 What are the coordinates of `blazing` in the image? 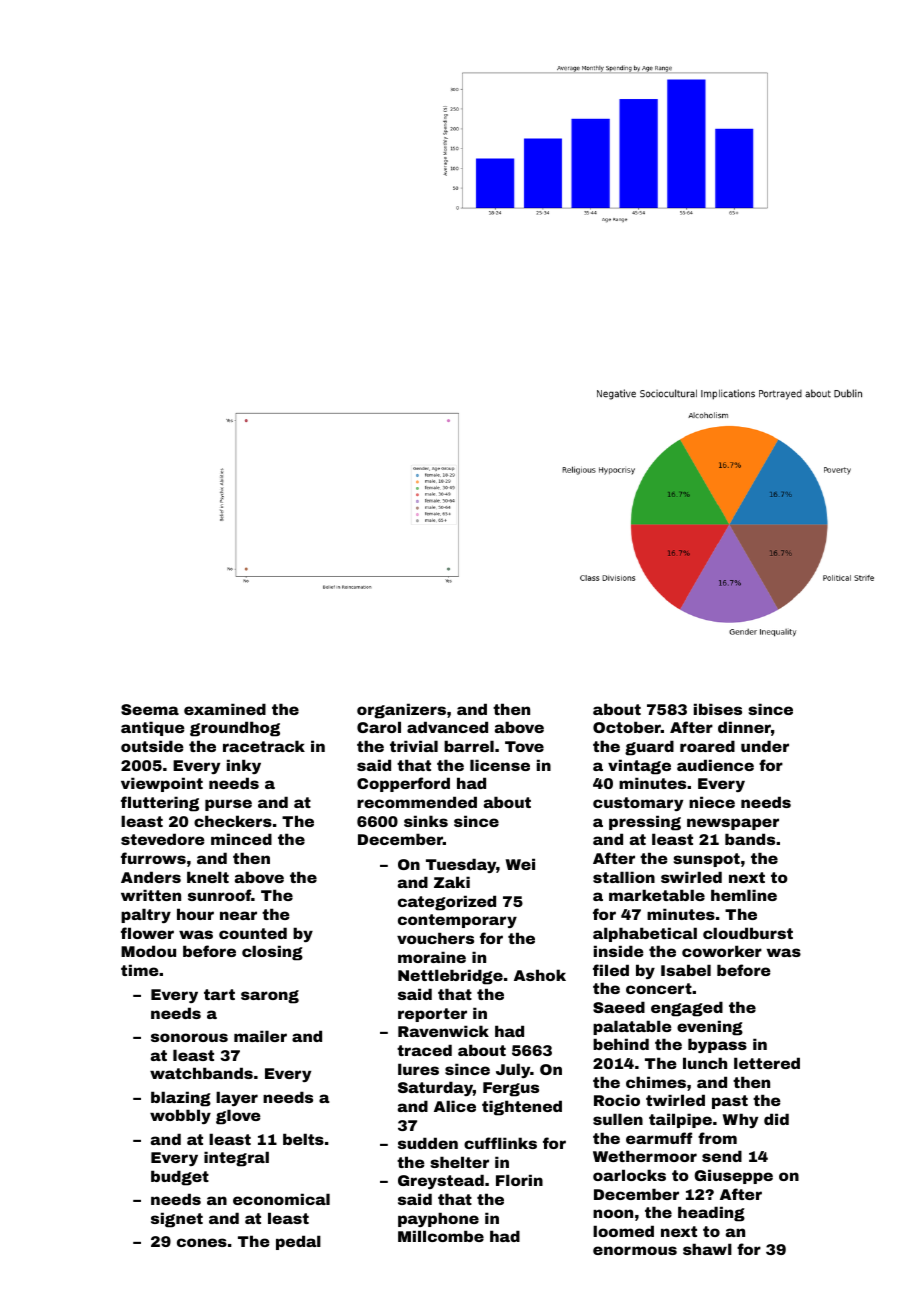 It's located at (181, 1099).
